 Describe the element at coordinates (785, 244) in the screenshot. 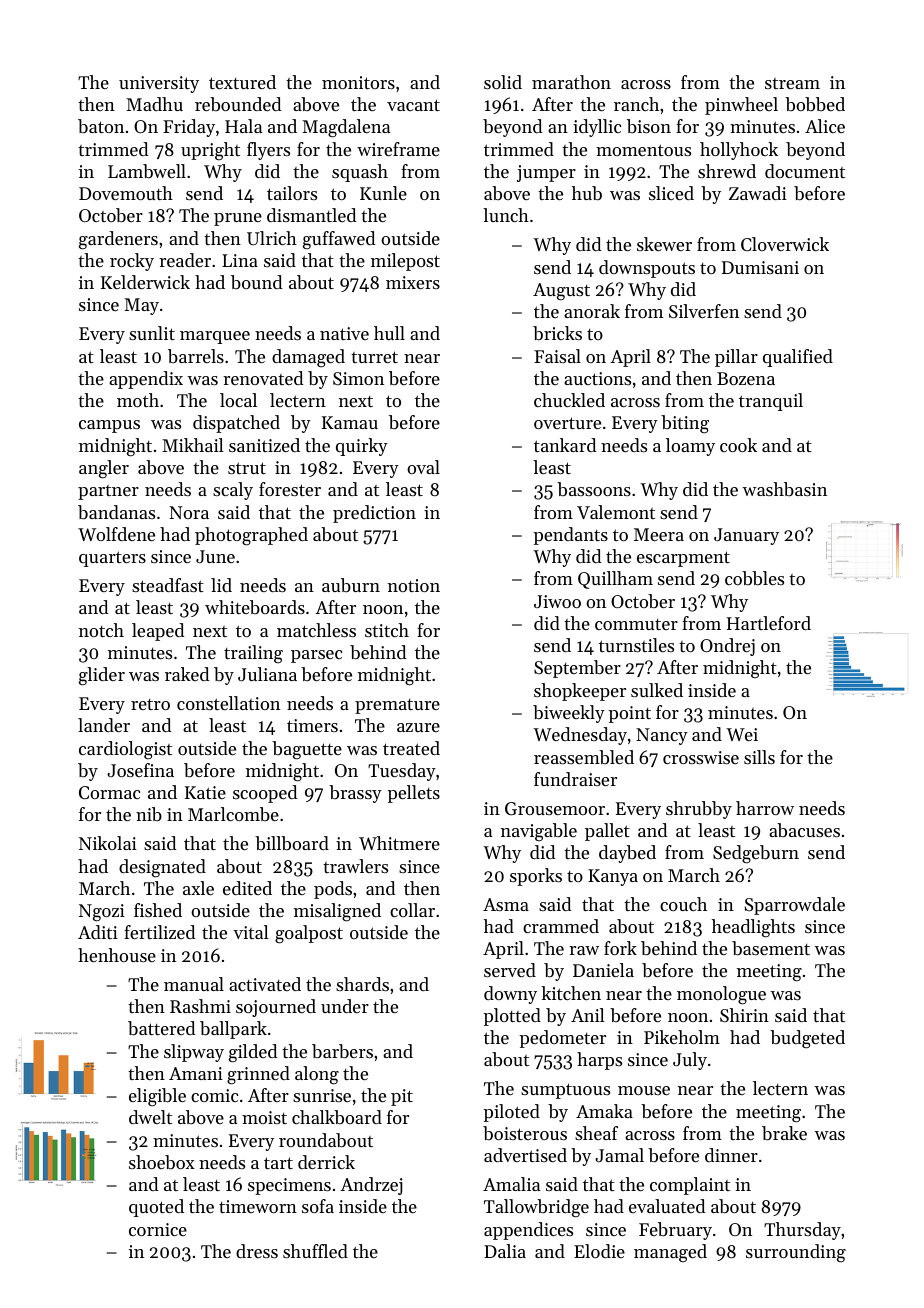

I see `Cloverwick` at that location.
